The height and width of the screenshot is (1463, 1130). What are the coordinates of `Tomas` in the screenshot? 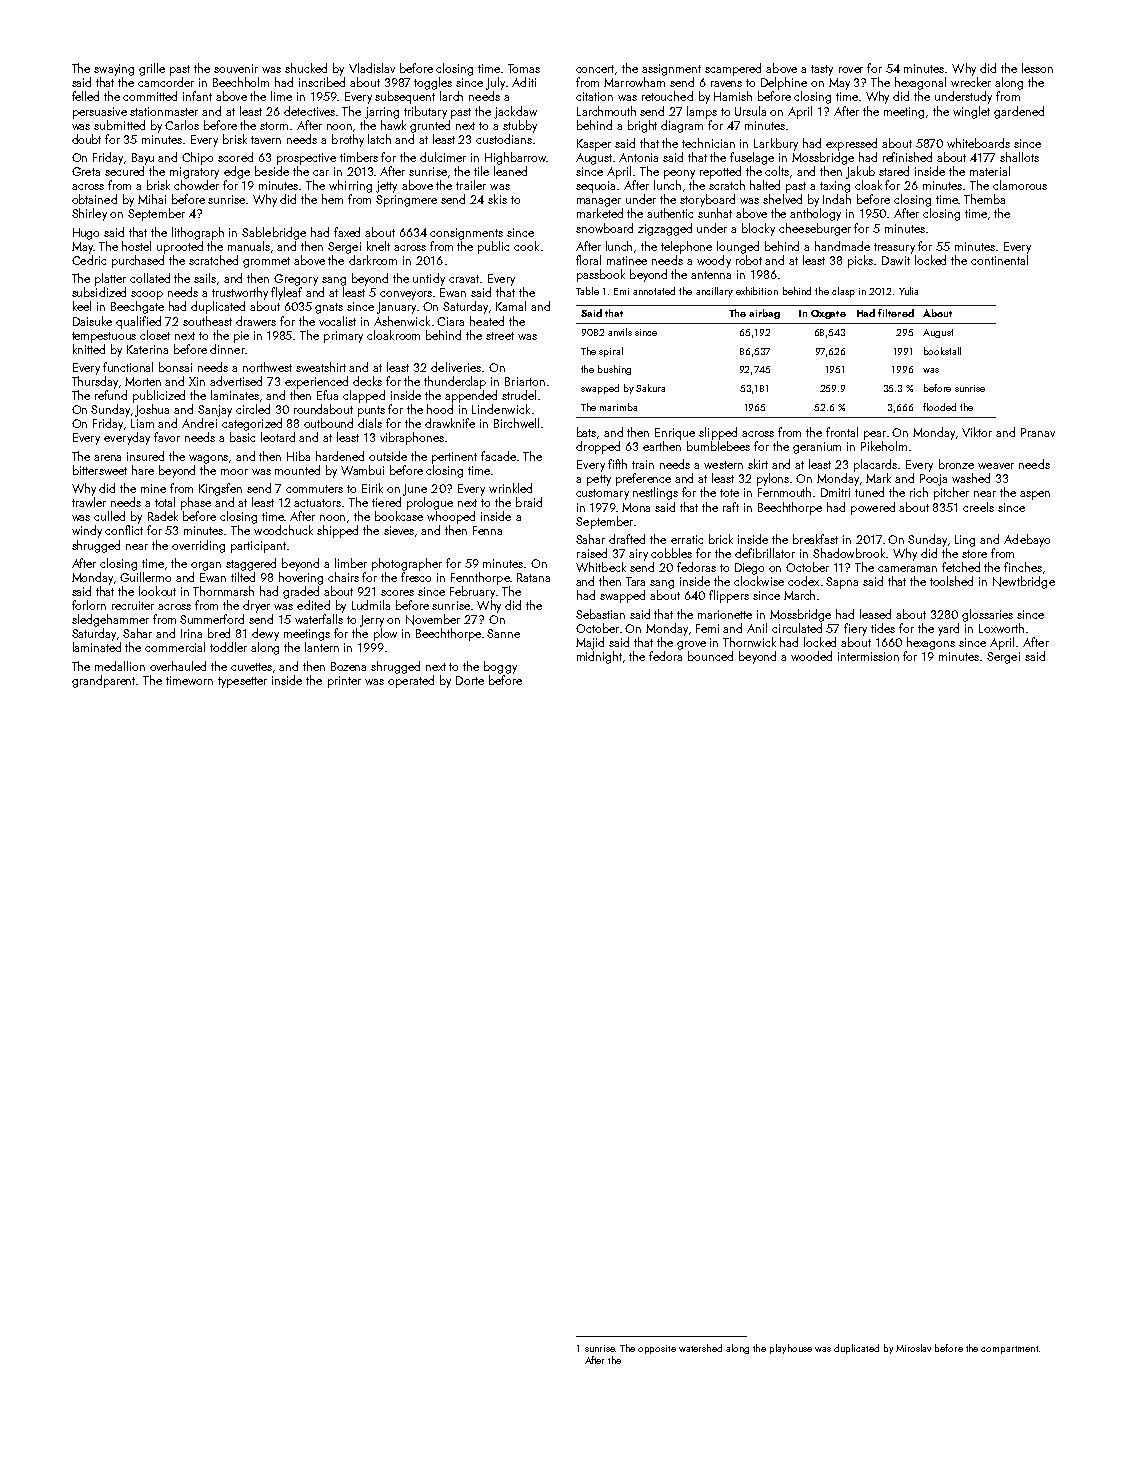 It's located at (524, 68).
